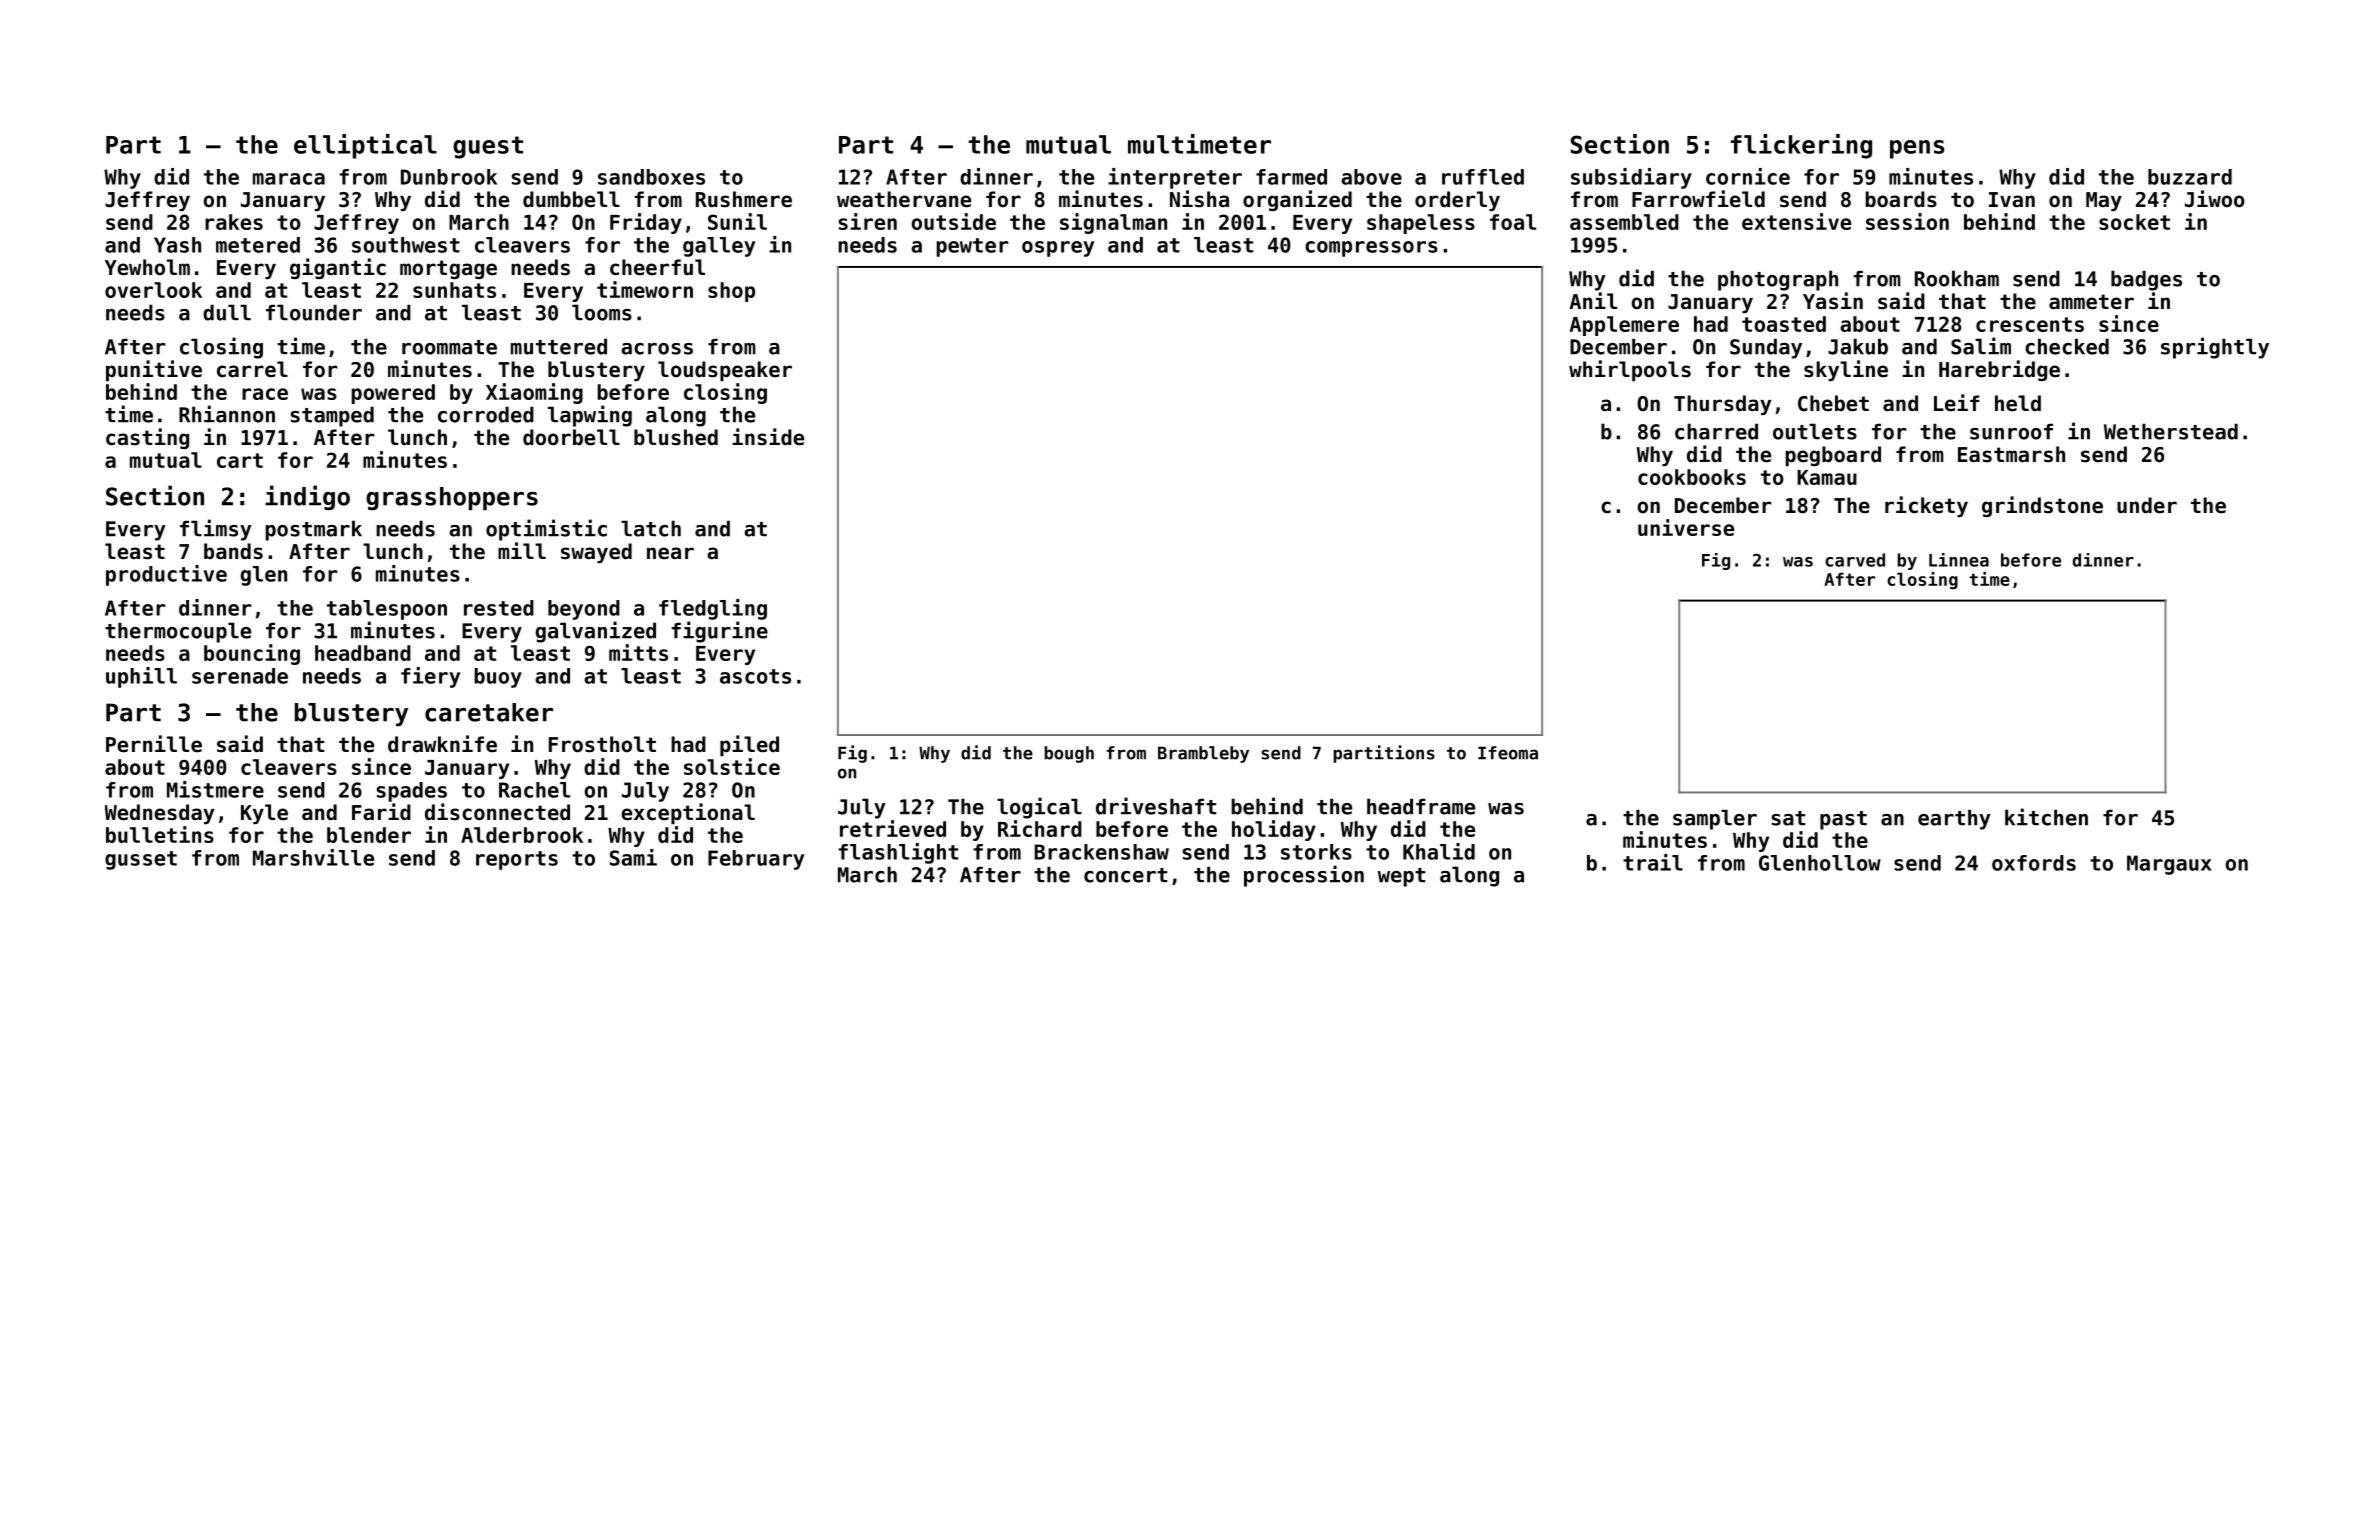  Describe the element at coordinates (1069, 754) in the image. I see `bough` at that location.
